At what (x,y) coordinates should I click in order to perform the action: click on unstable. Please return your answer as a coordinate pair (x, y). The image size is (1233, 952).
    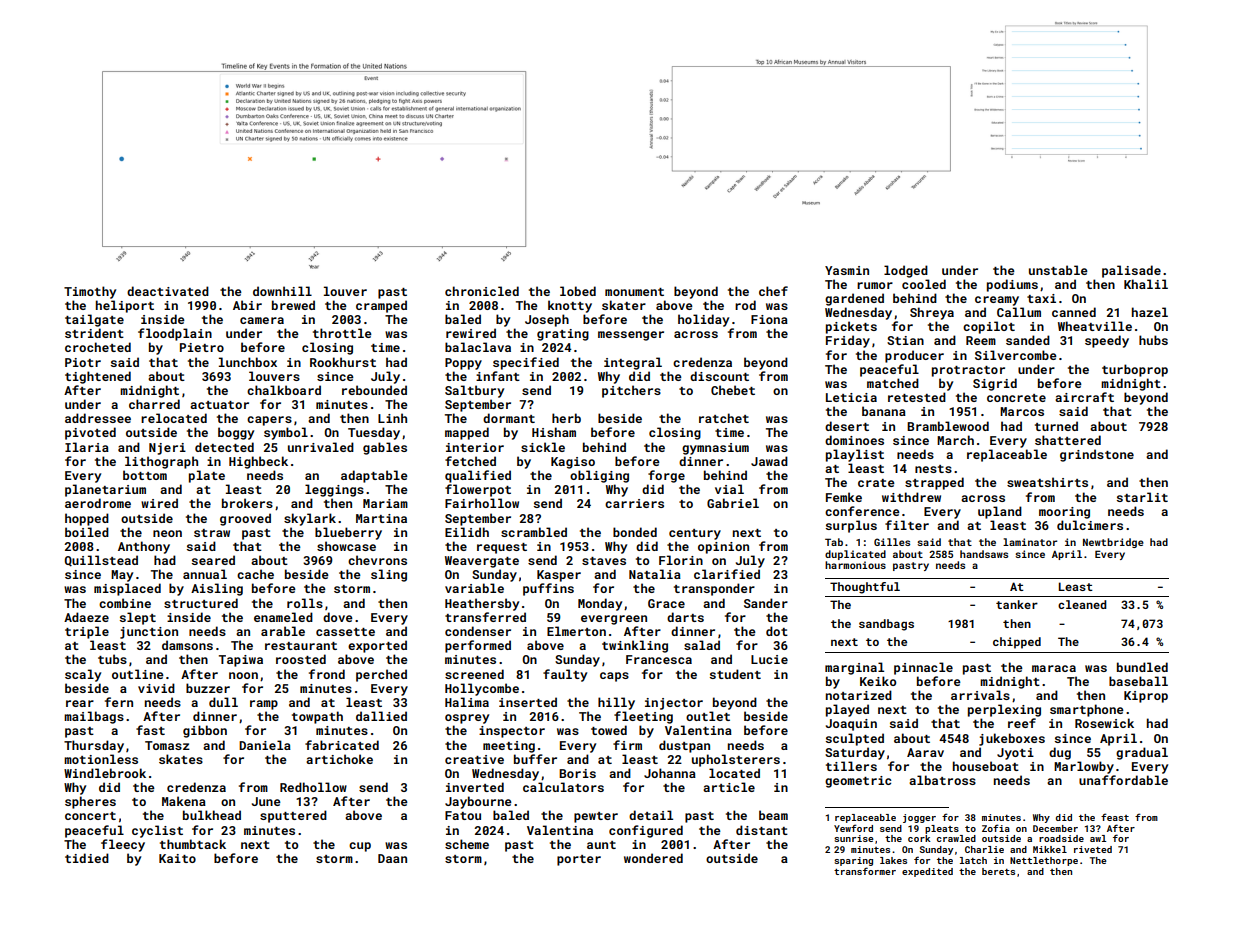
    Looking at the image, I should click on (1058, 270).
